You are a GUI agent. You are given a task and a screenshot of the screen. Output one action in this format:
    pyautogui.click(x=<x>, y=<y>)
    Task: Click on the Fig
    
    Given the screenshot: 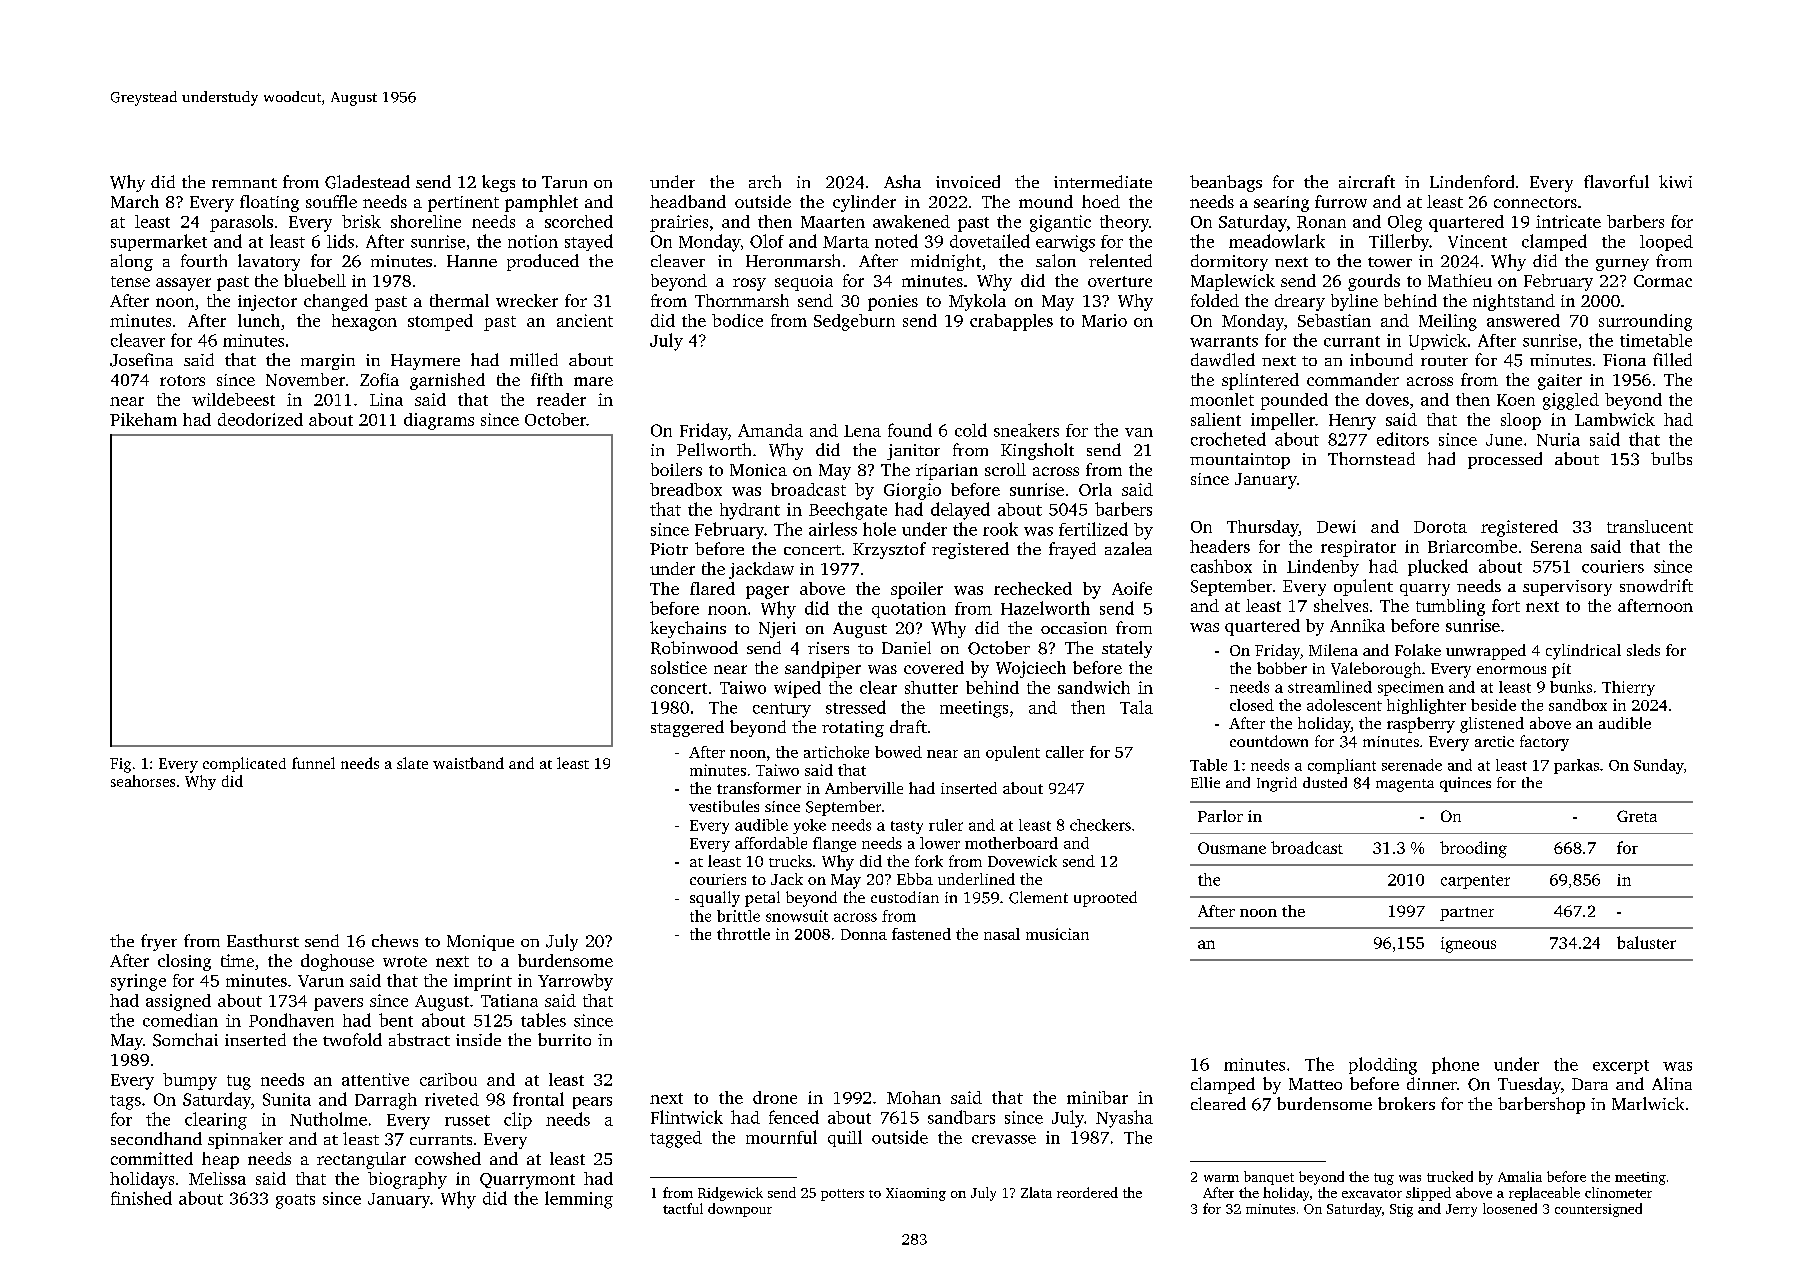 What is the action you would take?
    pyautogui.click(x=120, y=765)
